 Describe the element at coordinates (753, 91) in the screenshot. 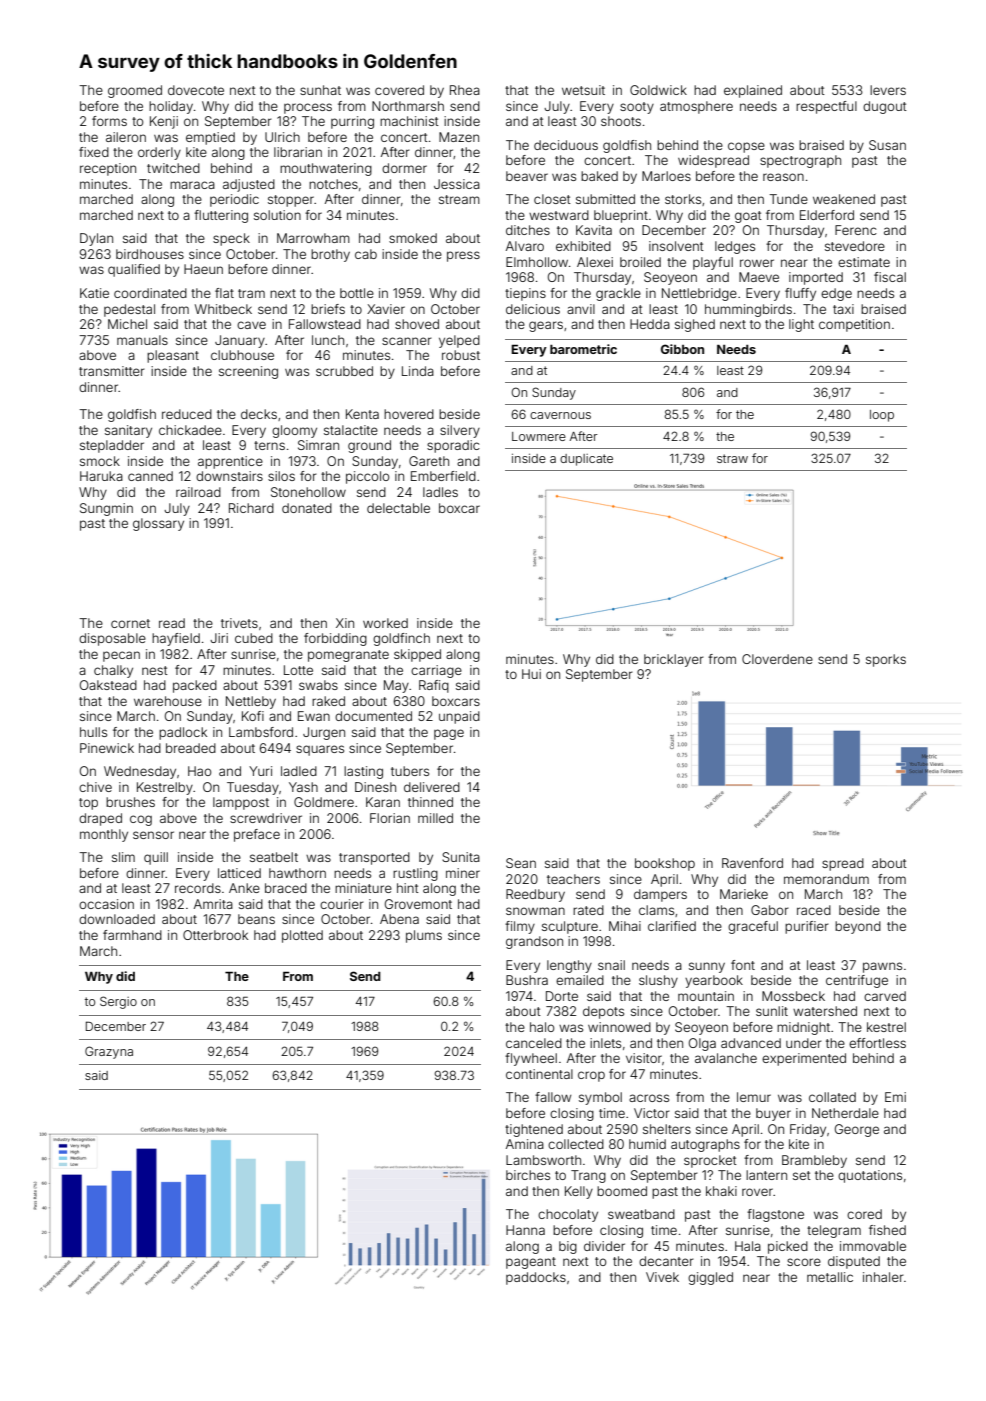

I see `explained` at that location.
